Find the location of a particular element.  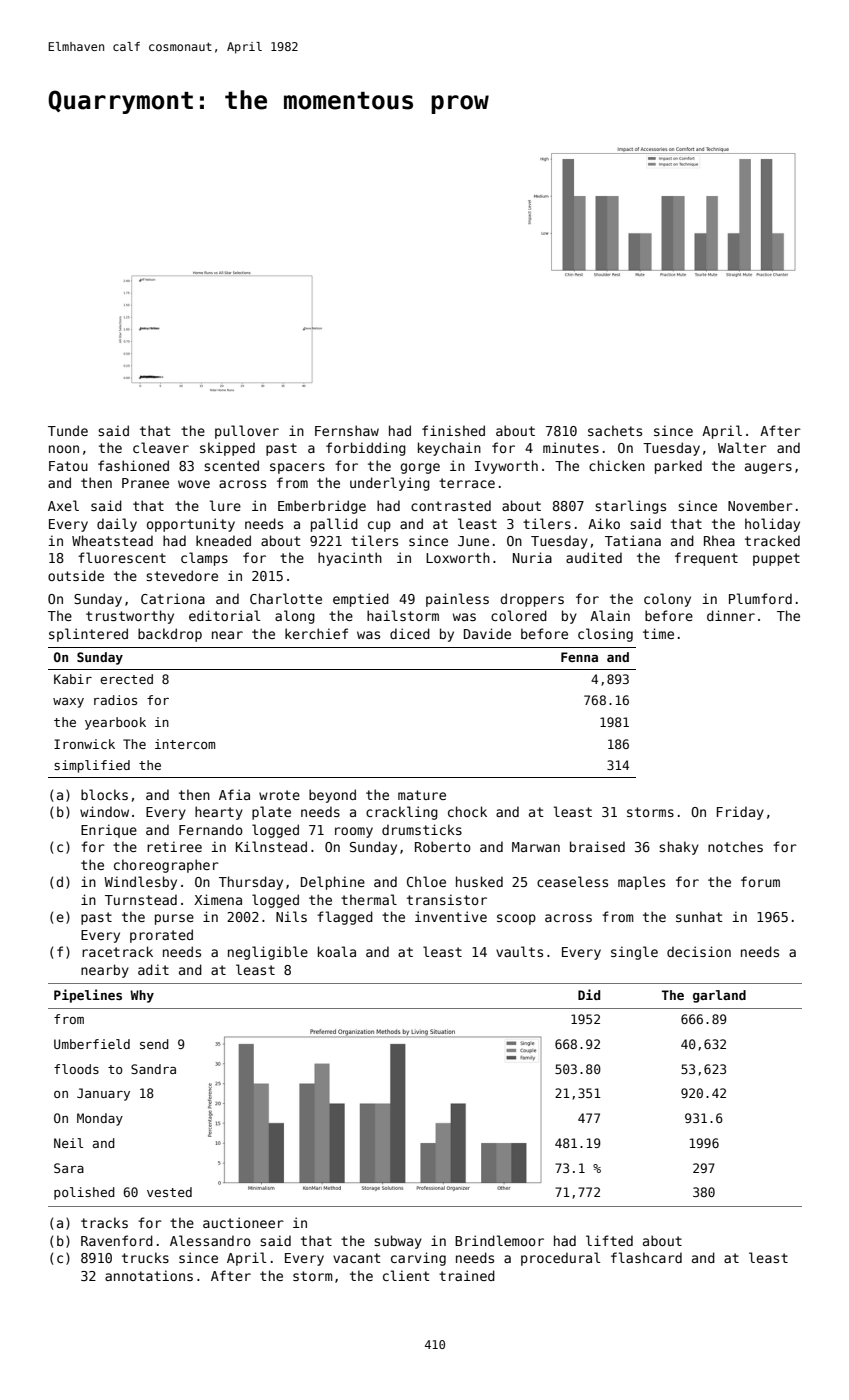

hyacinth is located at coordinates (350, 559).
